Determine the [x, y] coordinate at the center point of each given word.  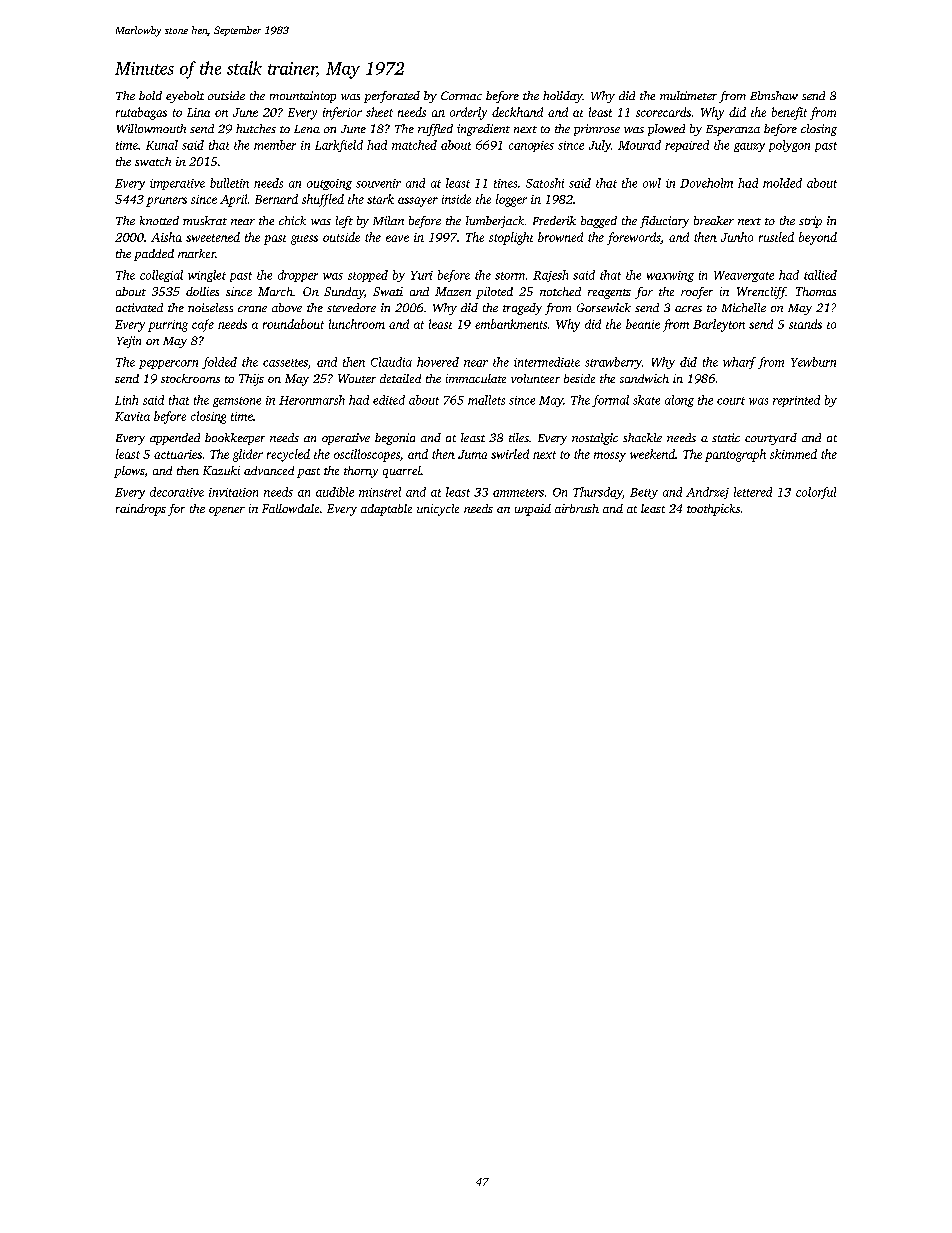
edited [389, 400]
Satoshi [545, 183]
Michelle [744, 307]
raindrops [141, 510]
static [726, 437]
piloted [494, 293]
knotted [159, 220]
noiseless [210, 307]
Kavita [132, 416]
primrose [597, 130]
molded [782, 183]
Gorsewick [604, 307]
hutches [256, 128]
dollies [202, 291]
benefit [789, 113]
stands [805, 324]
